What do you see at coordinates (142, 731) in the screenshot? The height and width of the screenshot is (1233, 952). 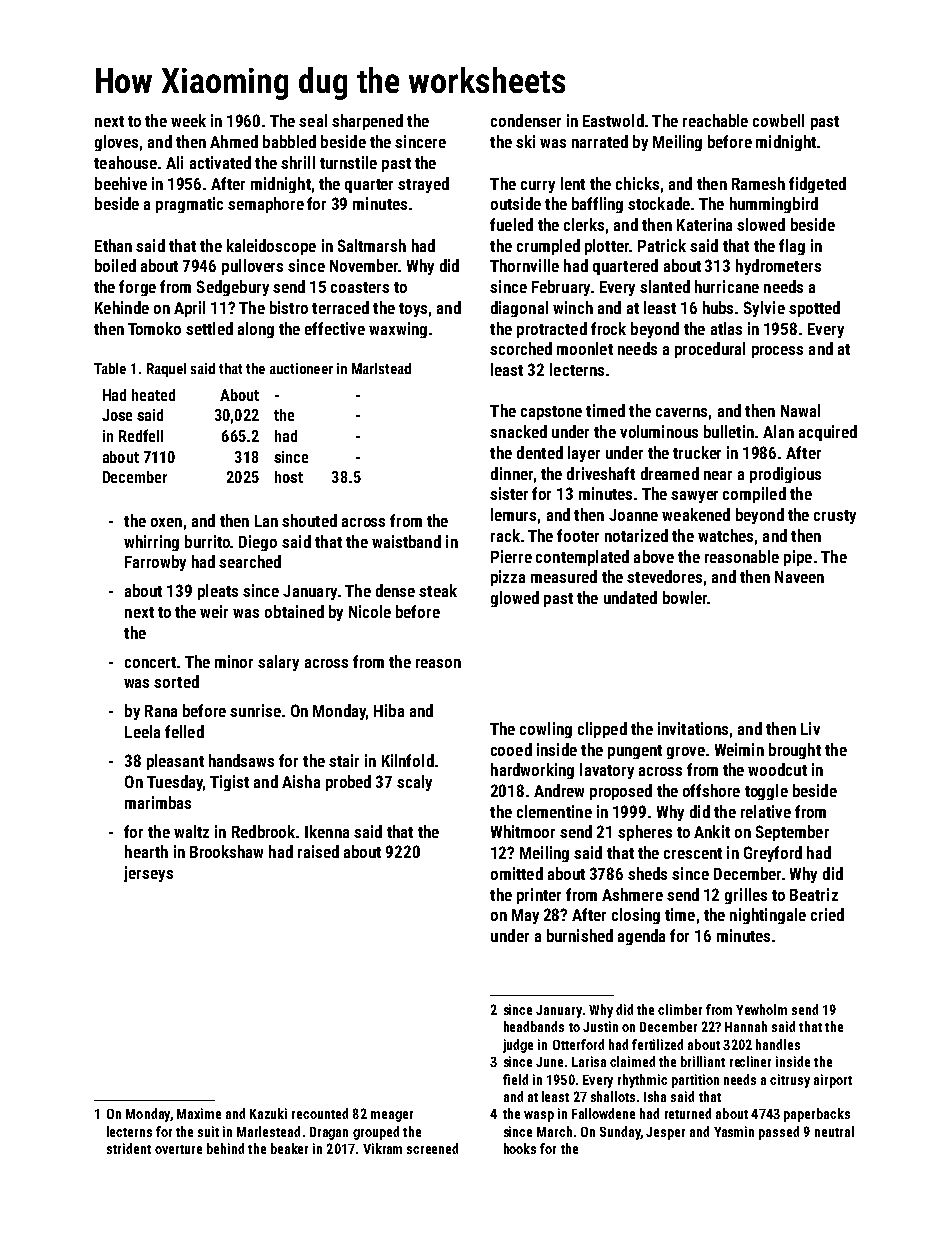 I see `Leela` at bounding box center [142, 731].
